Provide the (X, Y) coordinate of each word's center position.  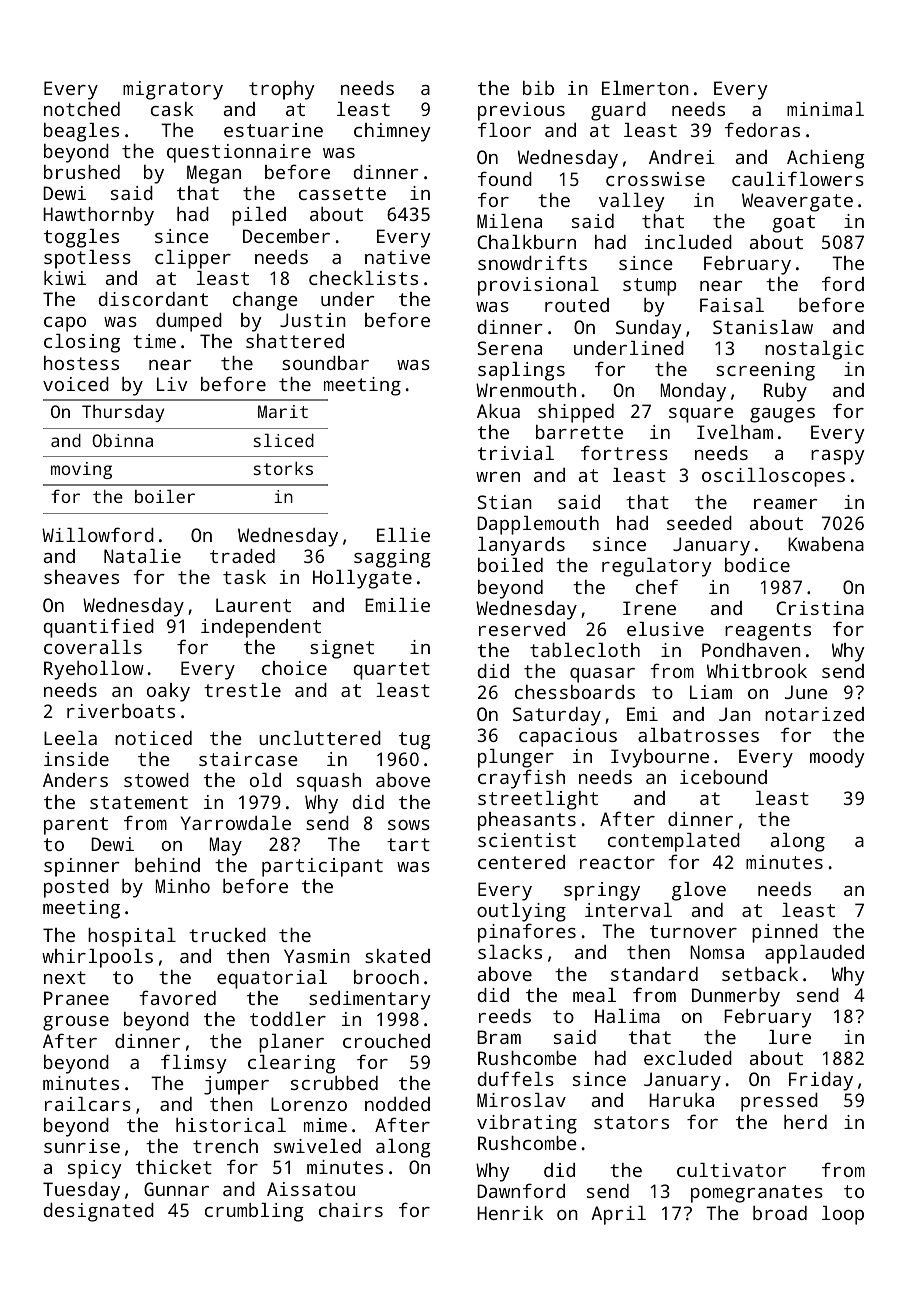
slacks (510, 952)
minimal (825, 109)
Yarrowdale (236, 823)
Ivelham (735, 432)
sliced (284, 440)
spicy (94, 1169)
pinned (785, 933)
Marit (283, 411)
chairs (351, 1210)
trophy (281, 90)
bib (538, 88)
